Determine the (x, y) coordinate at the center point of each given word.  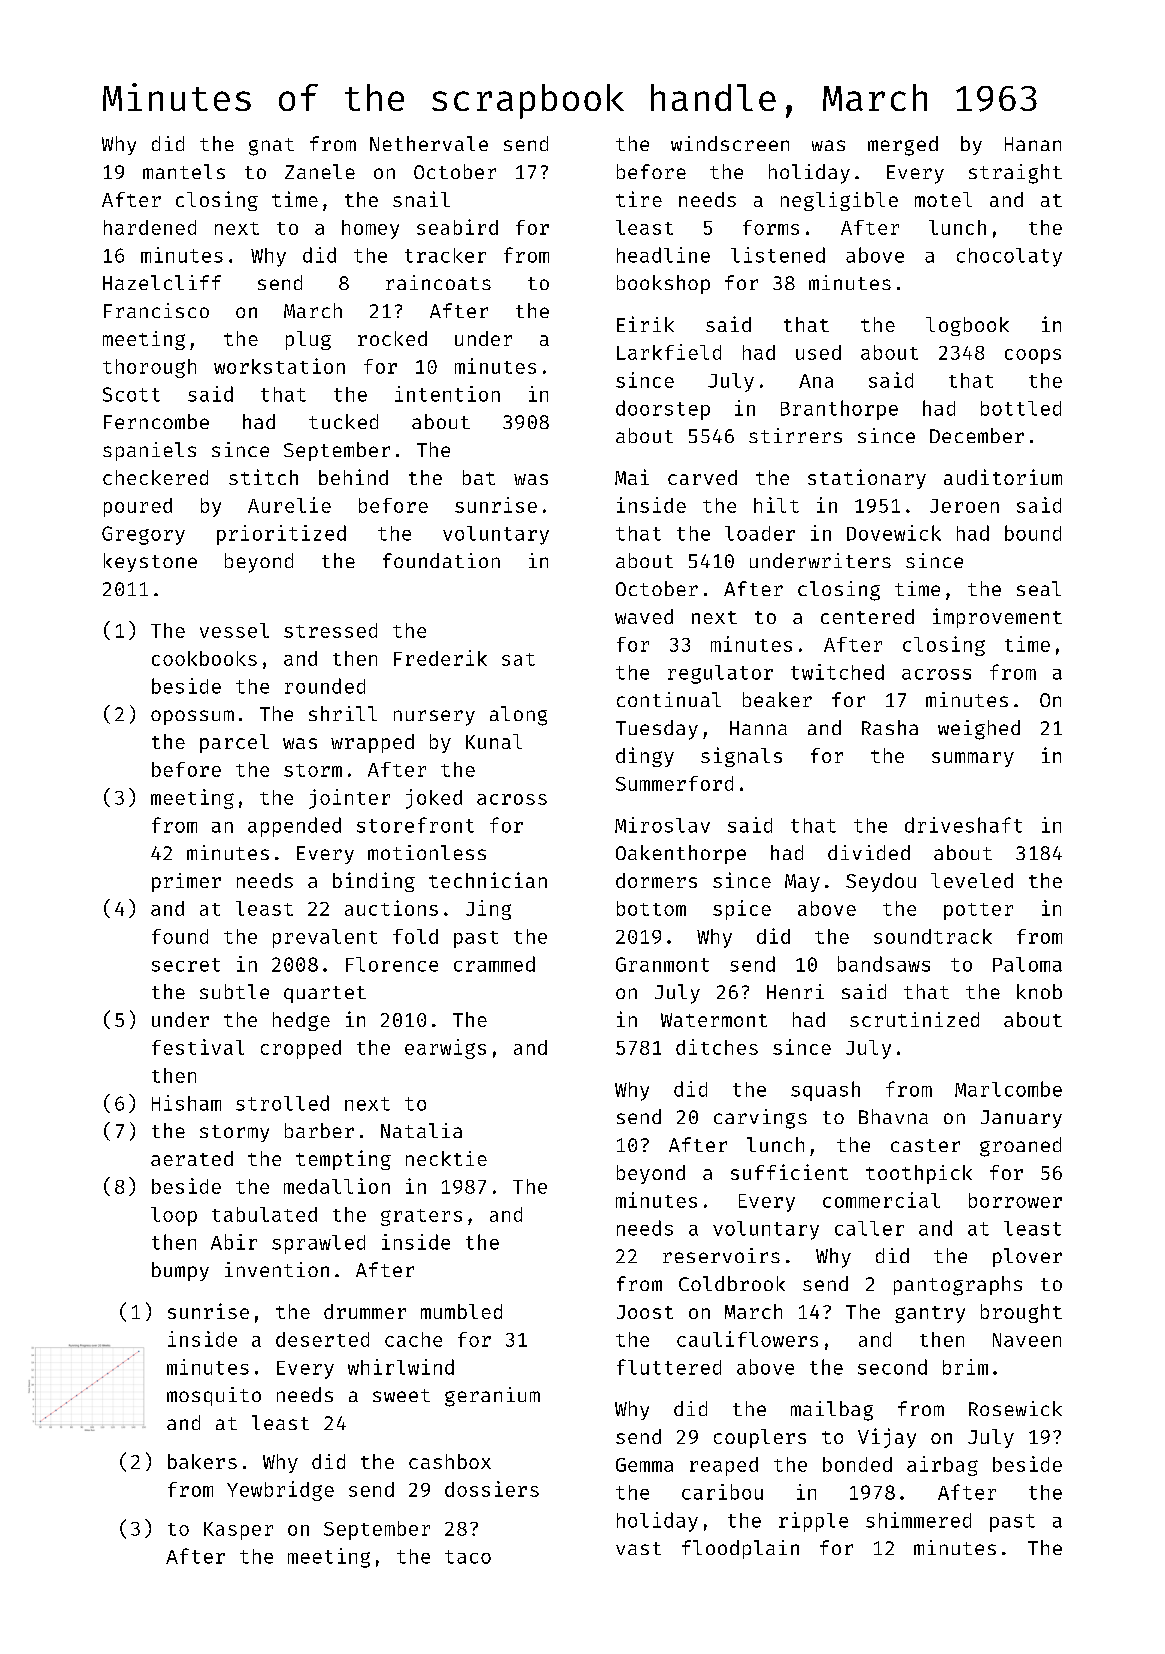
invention (277, 1269)
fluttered (669, 1367)
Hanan (1033, 144)
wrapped (372, 743)
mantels (184, 171)
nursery (434, 718)
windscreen (730, 143)
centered (867, 616)
